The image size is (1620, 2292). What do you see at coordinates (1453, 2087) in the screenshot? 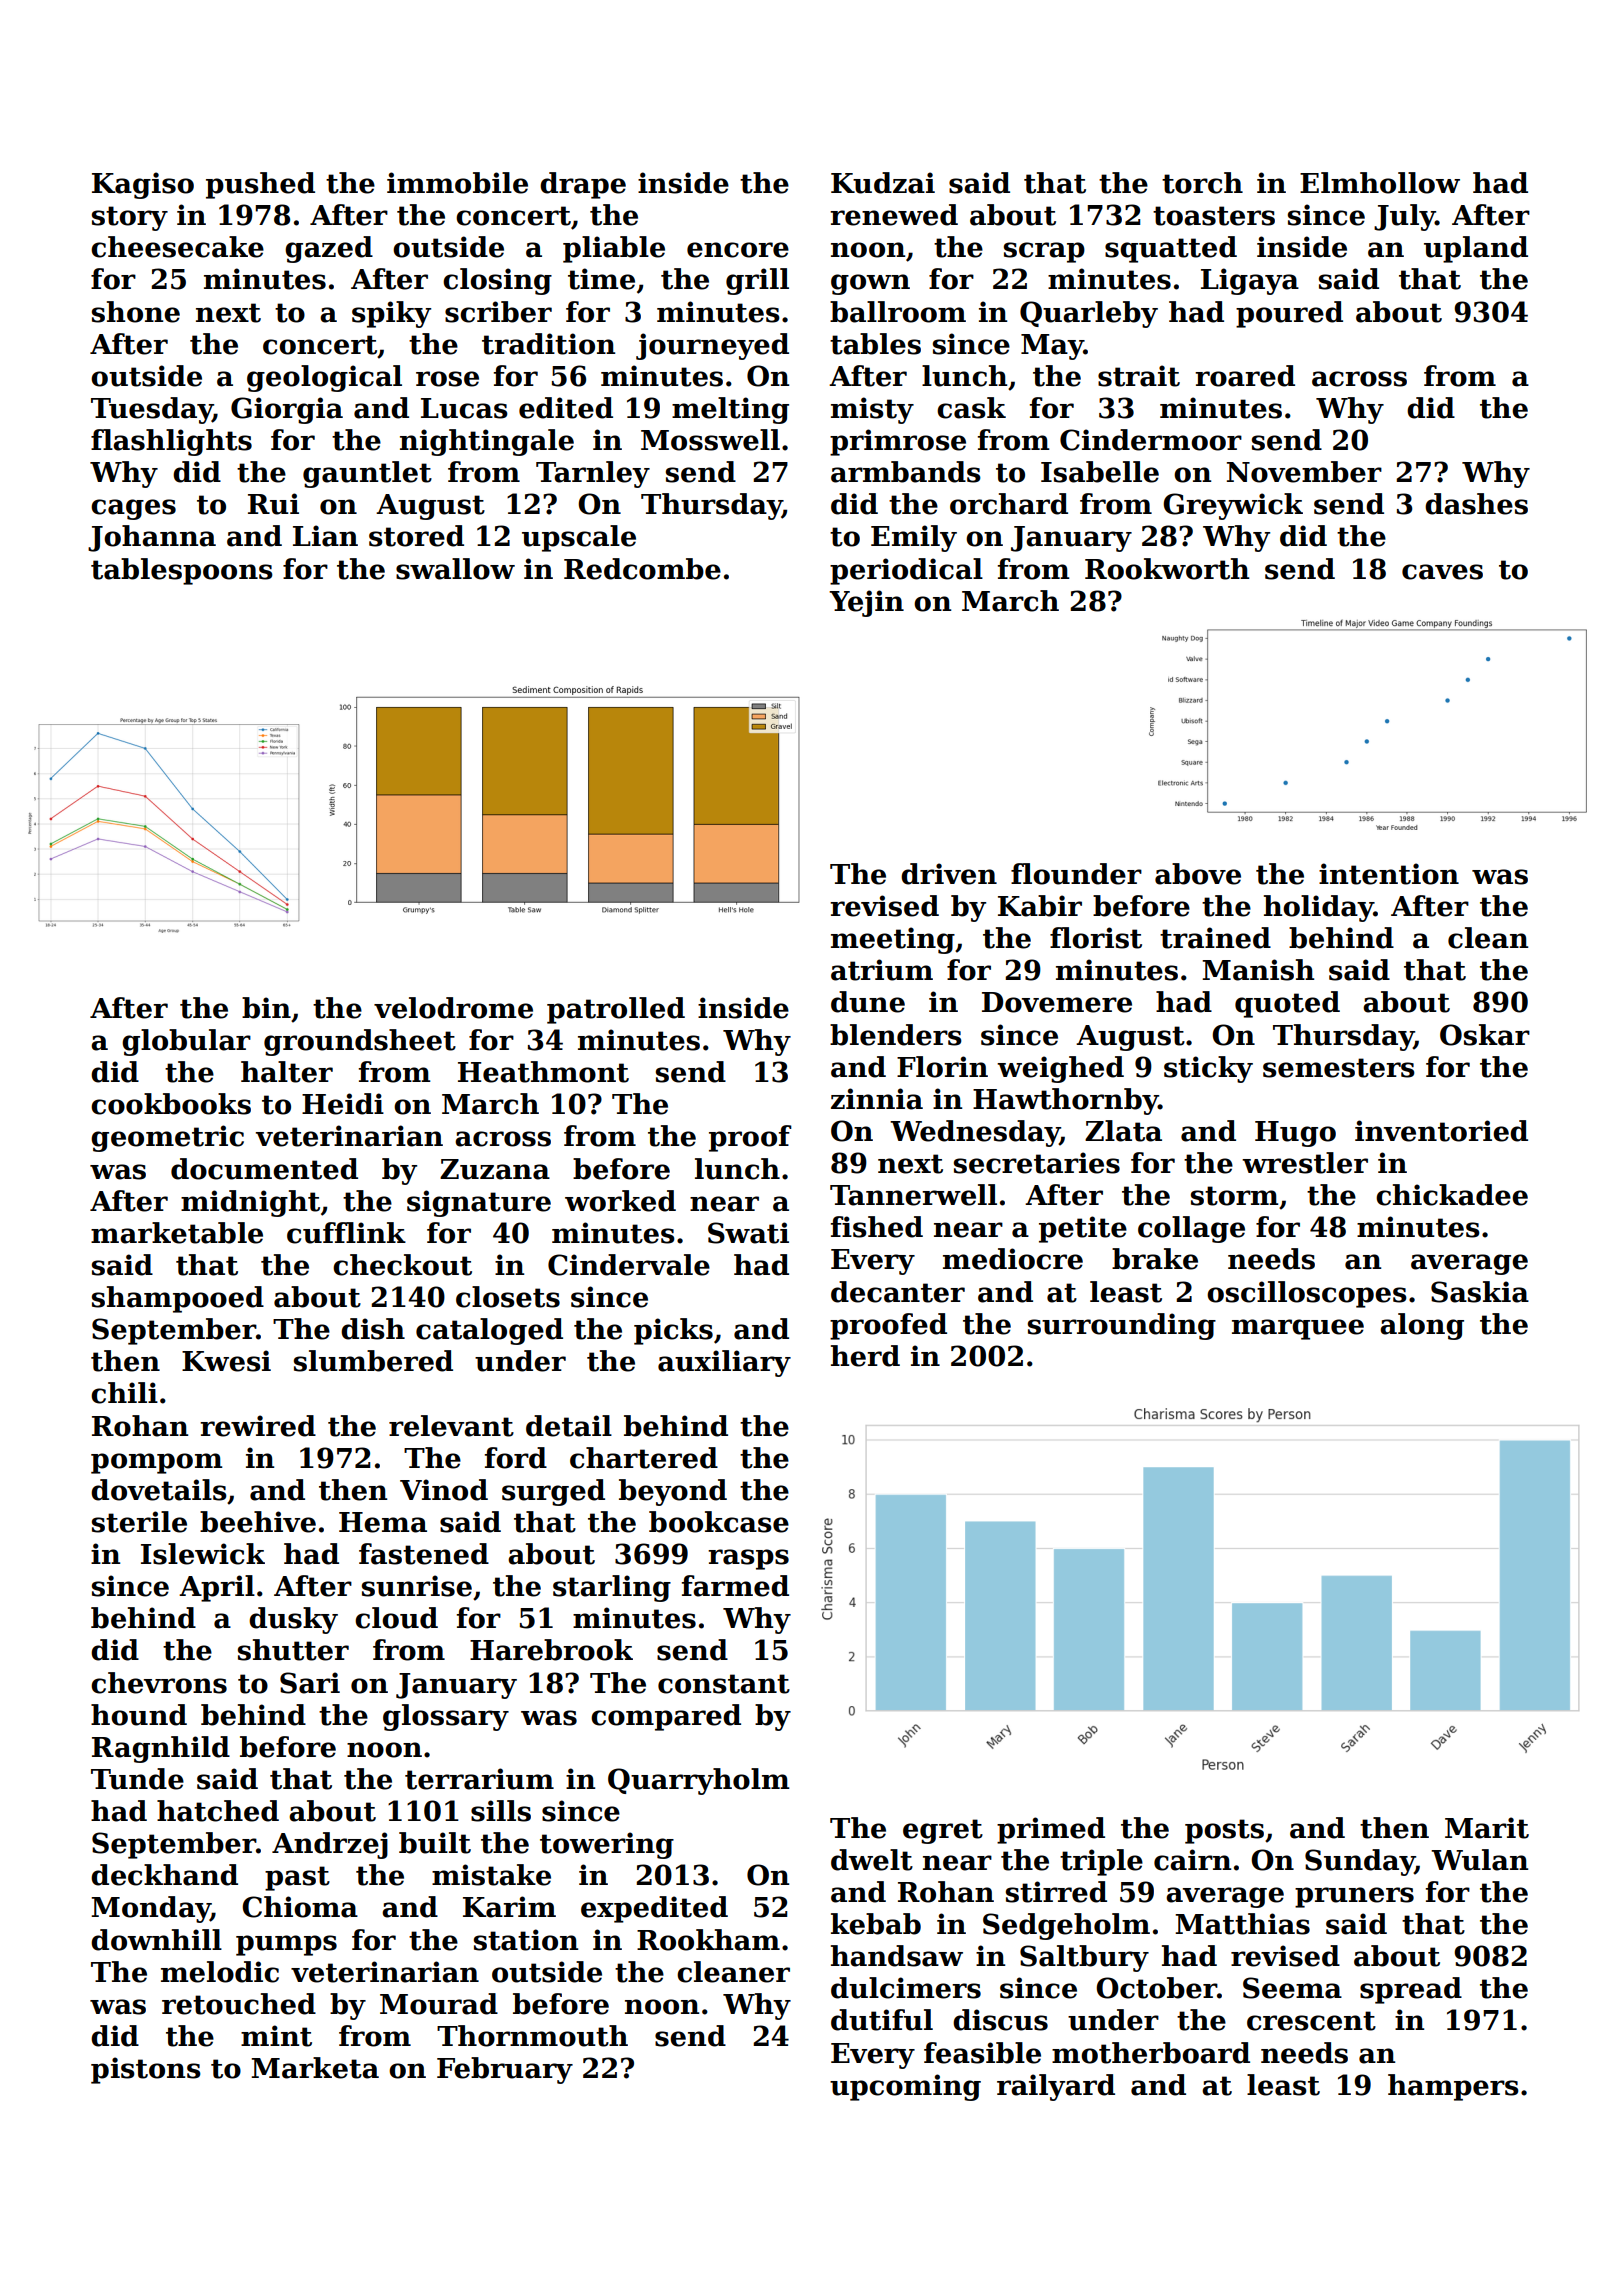
I see `hampers` at bounding box center [1453, 2087].
